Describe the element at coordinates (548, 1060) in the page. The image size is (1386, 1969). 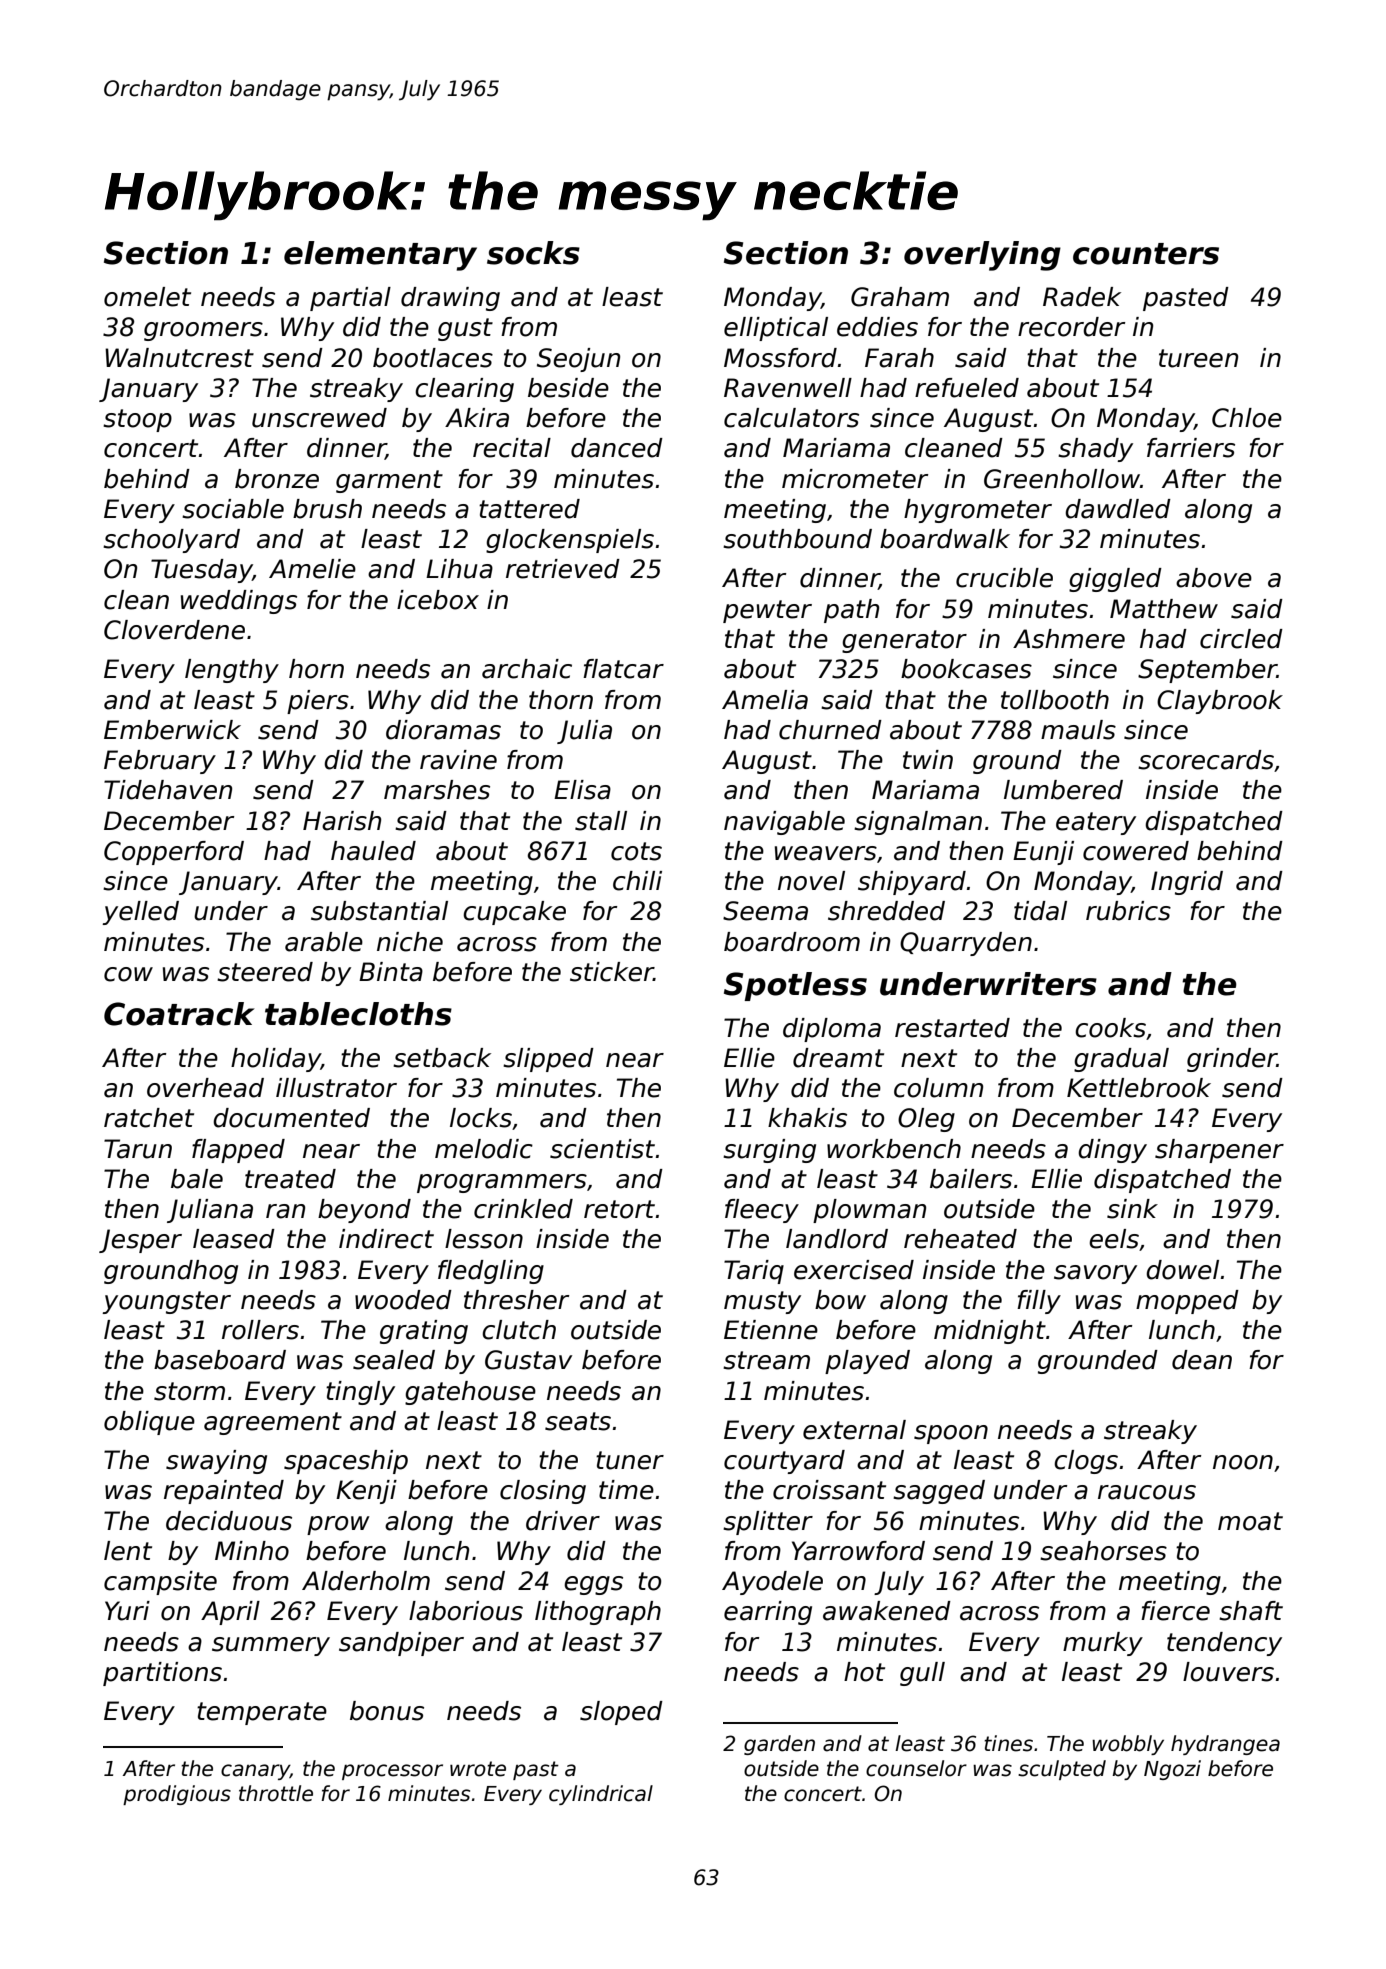
I see `slipped` at that location.
